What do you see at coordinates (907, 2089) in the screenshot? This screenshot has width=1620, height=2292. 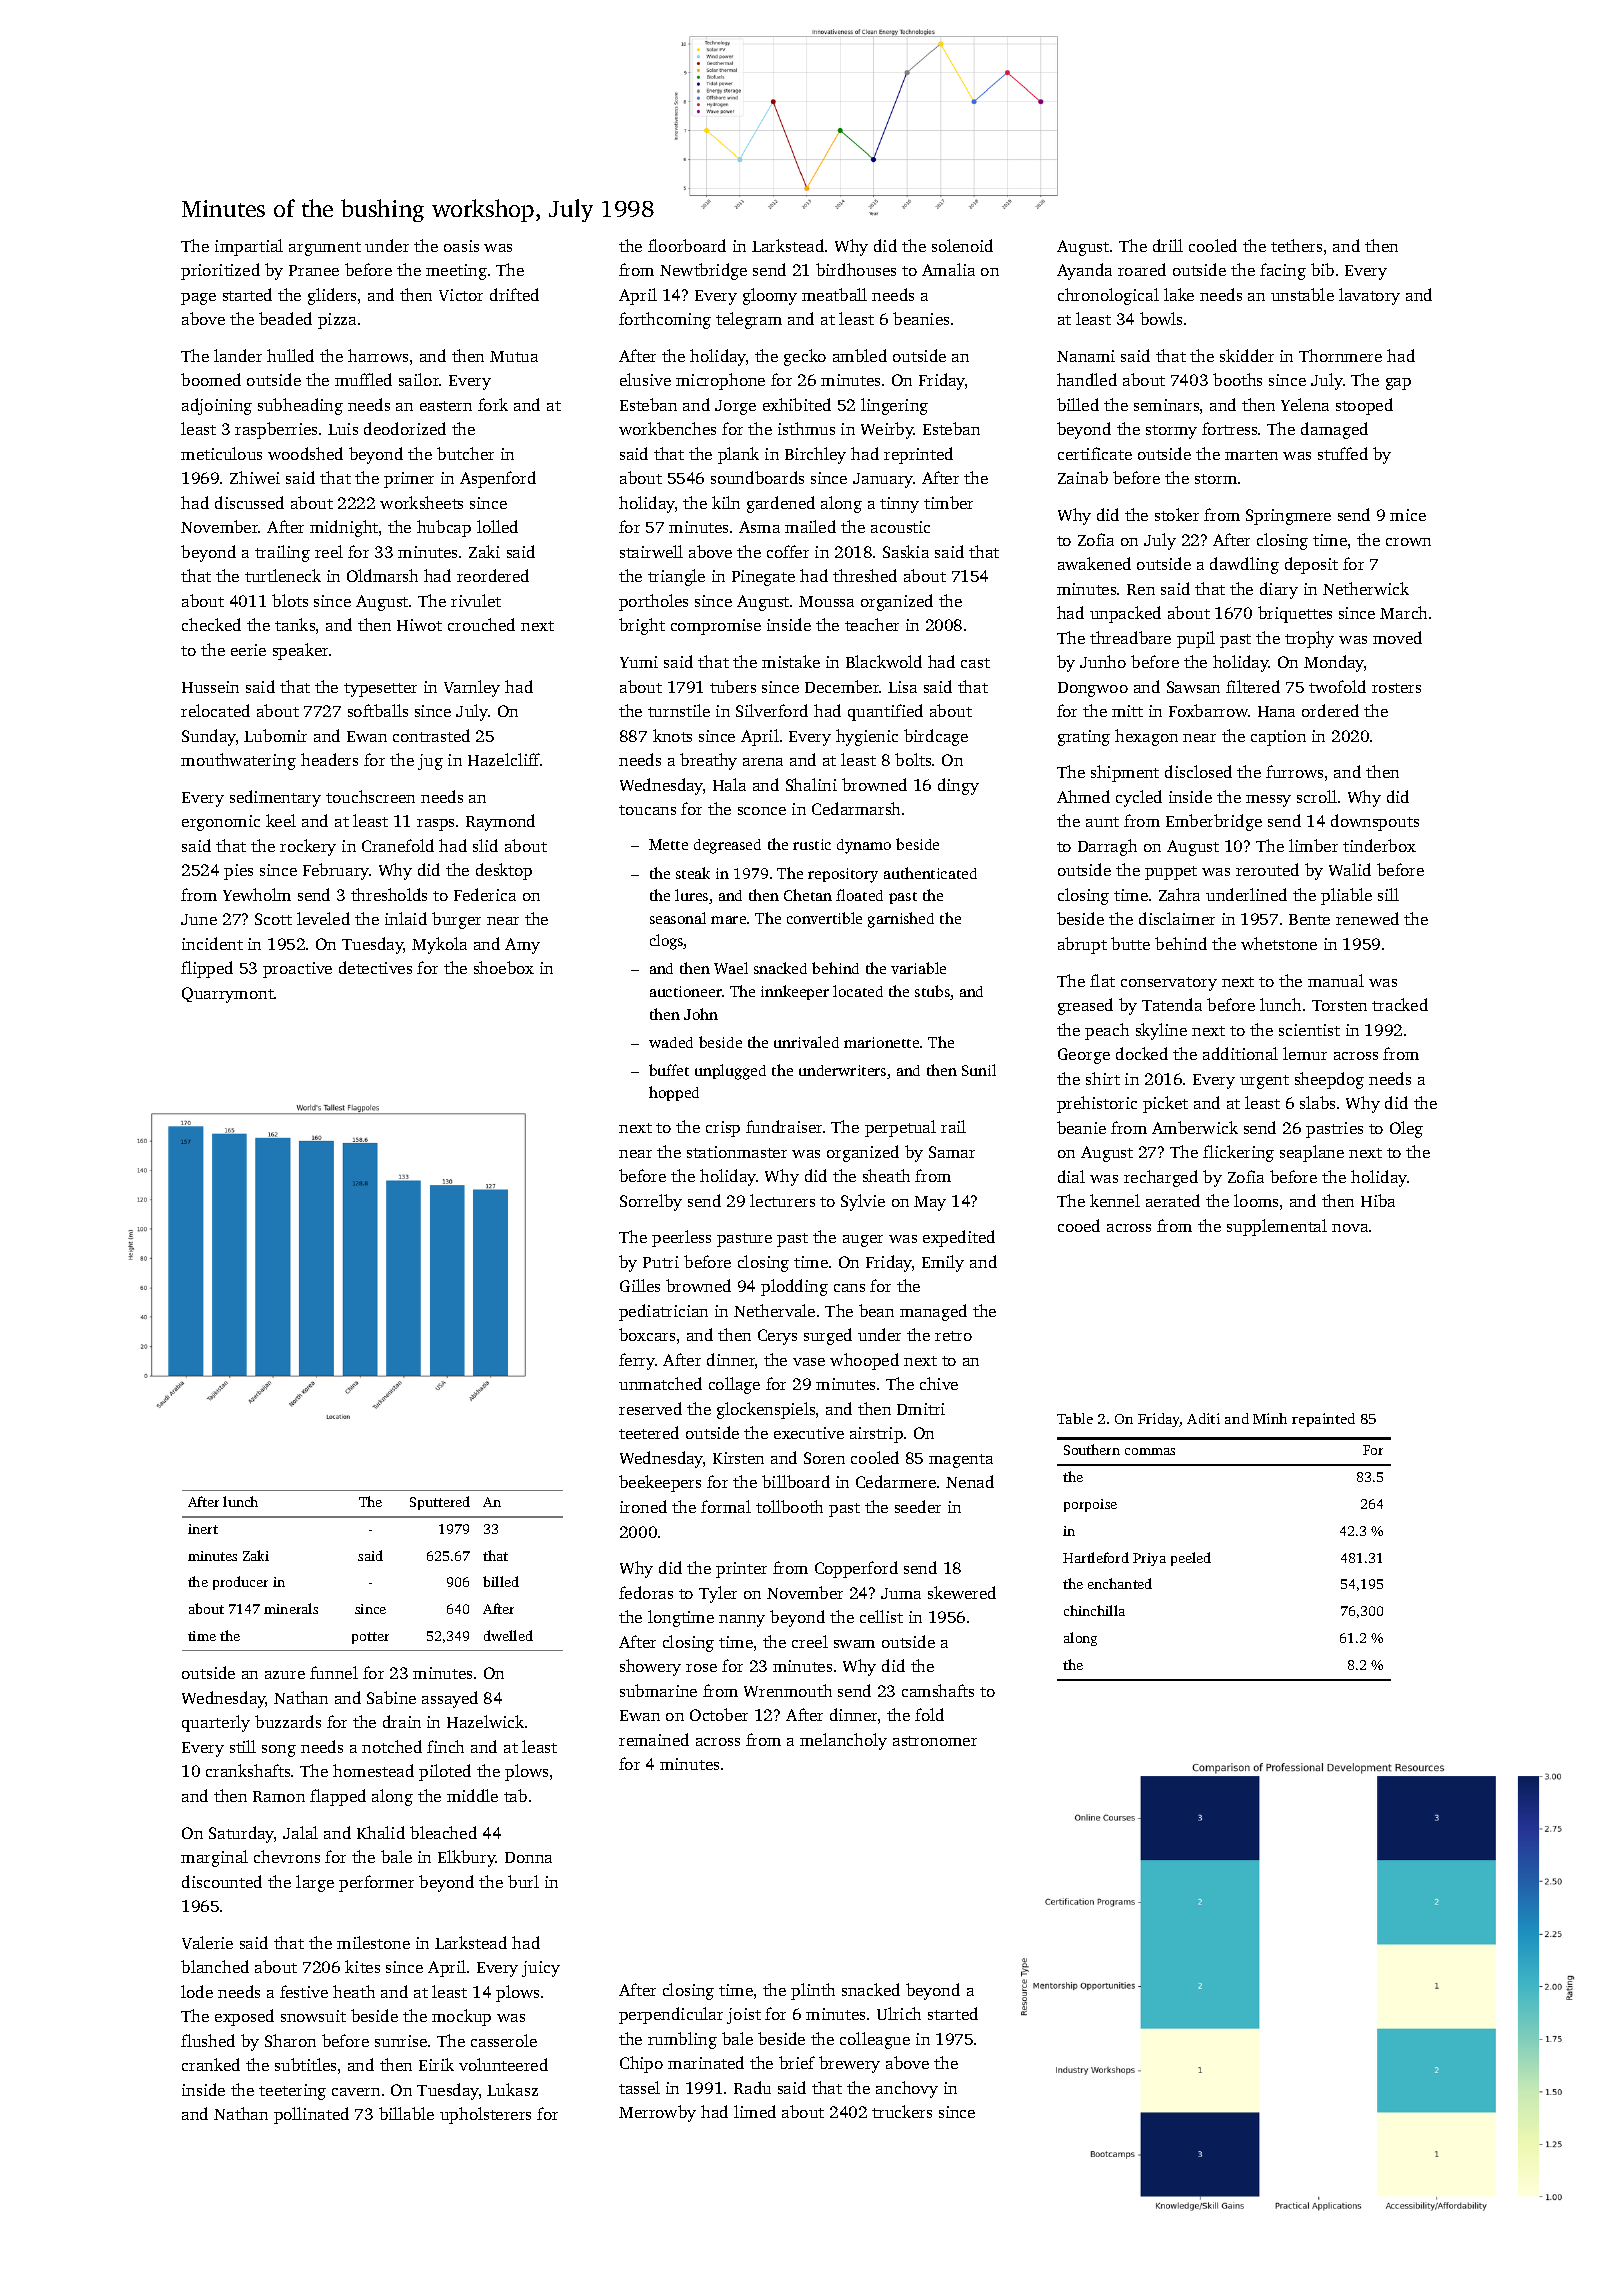 I see `anchovy` at bounding box center [907, 2089].
